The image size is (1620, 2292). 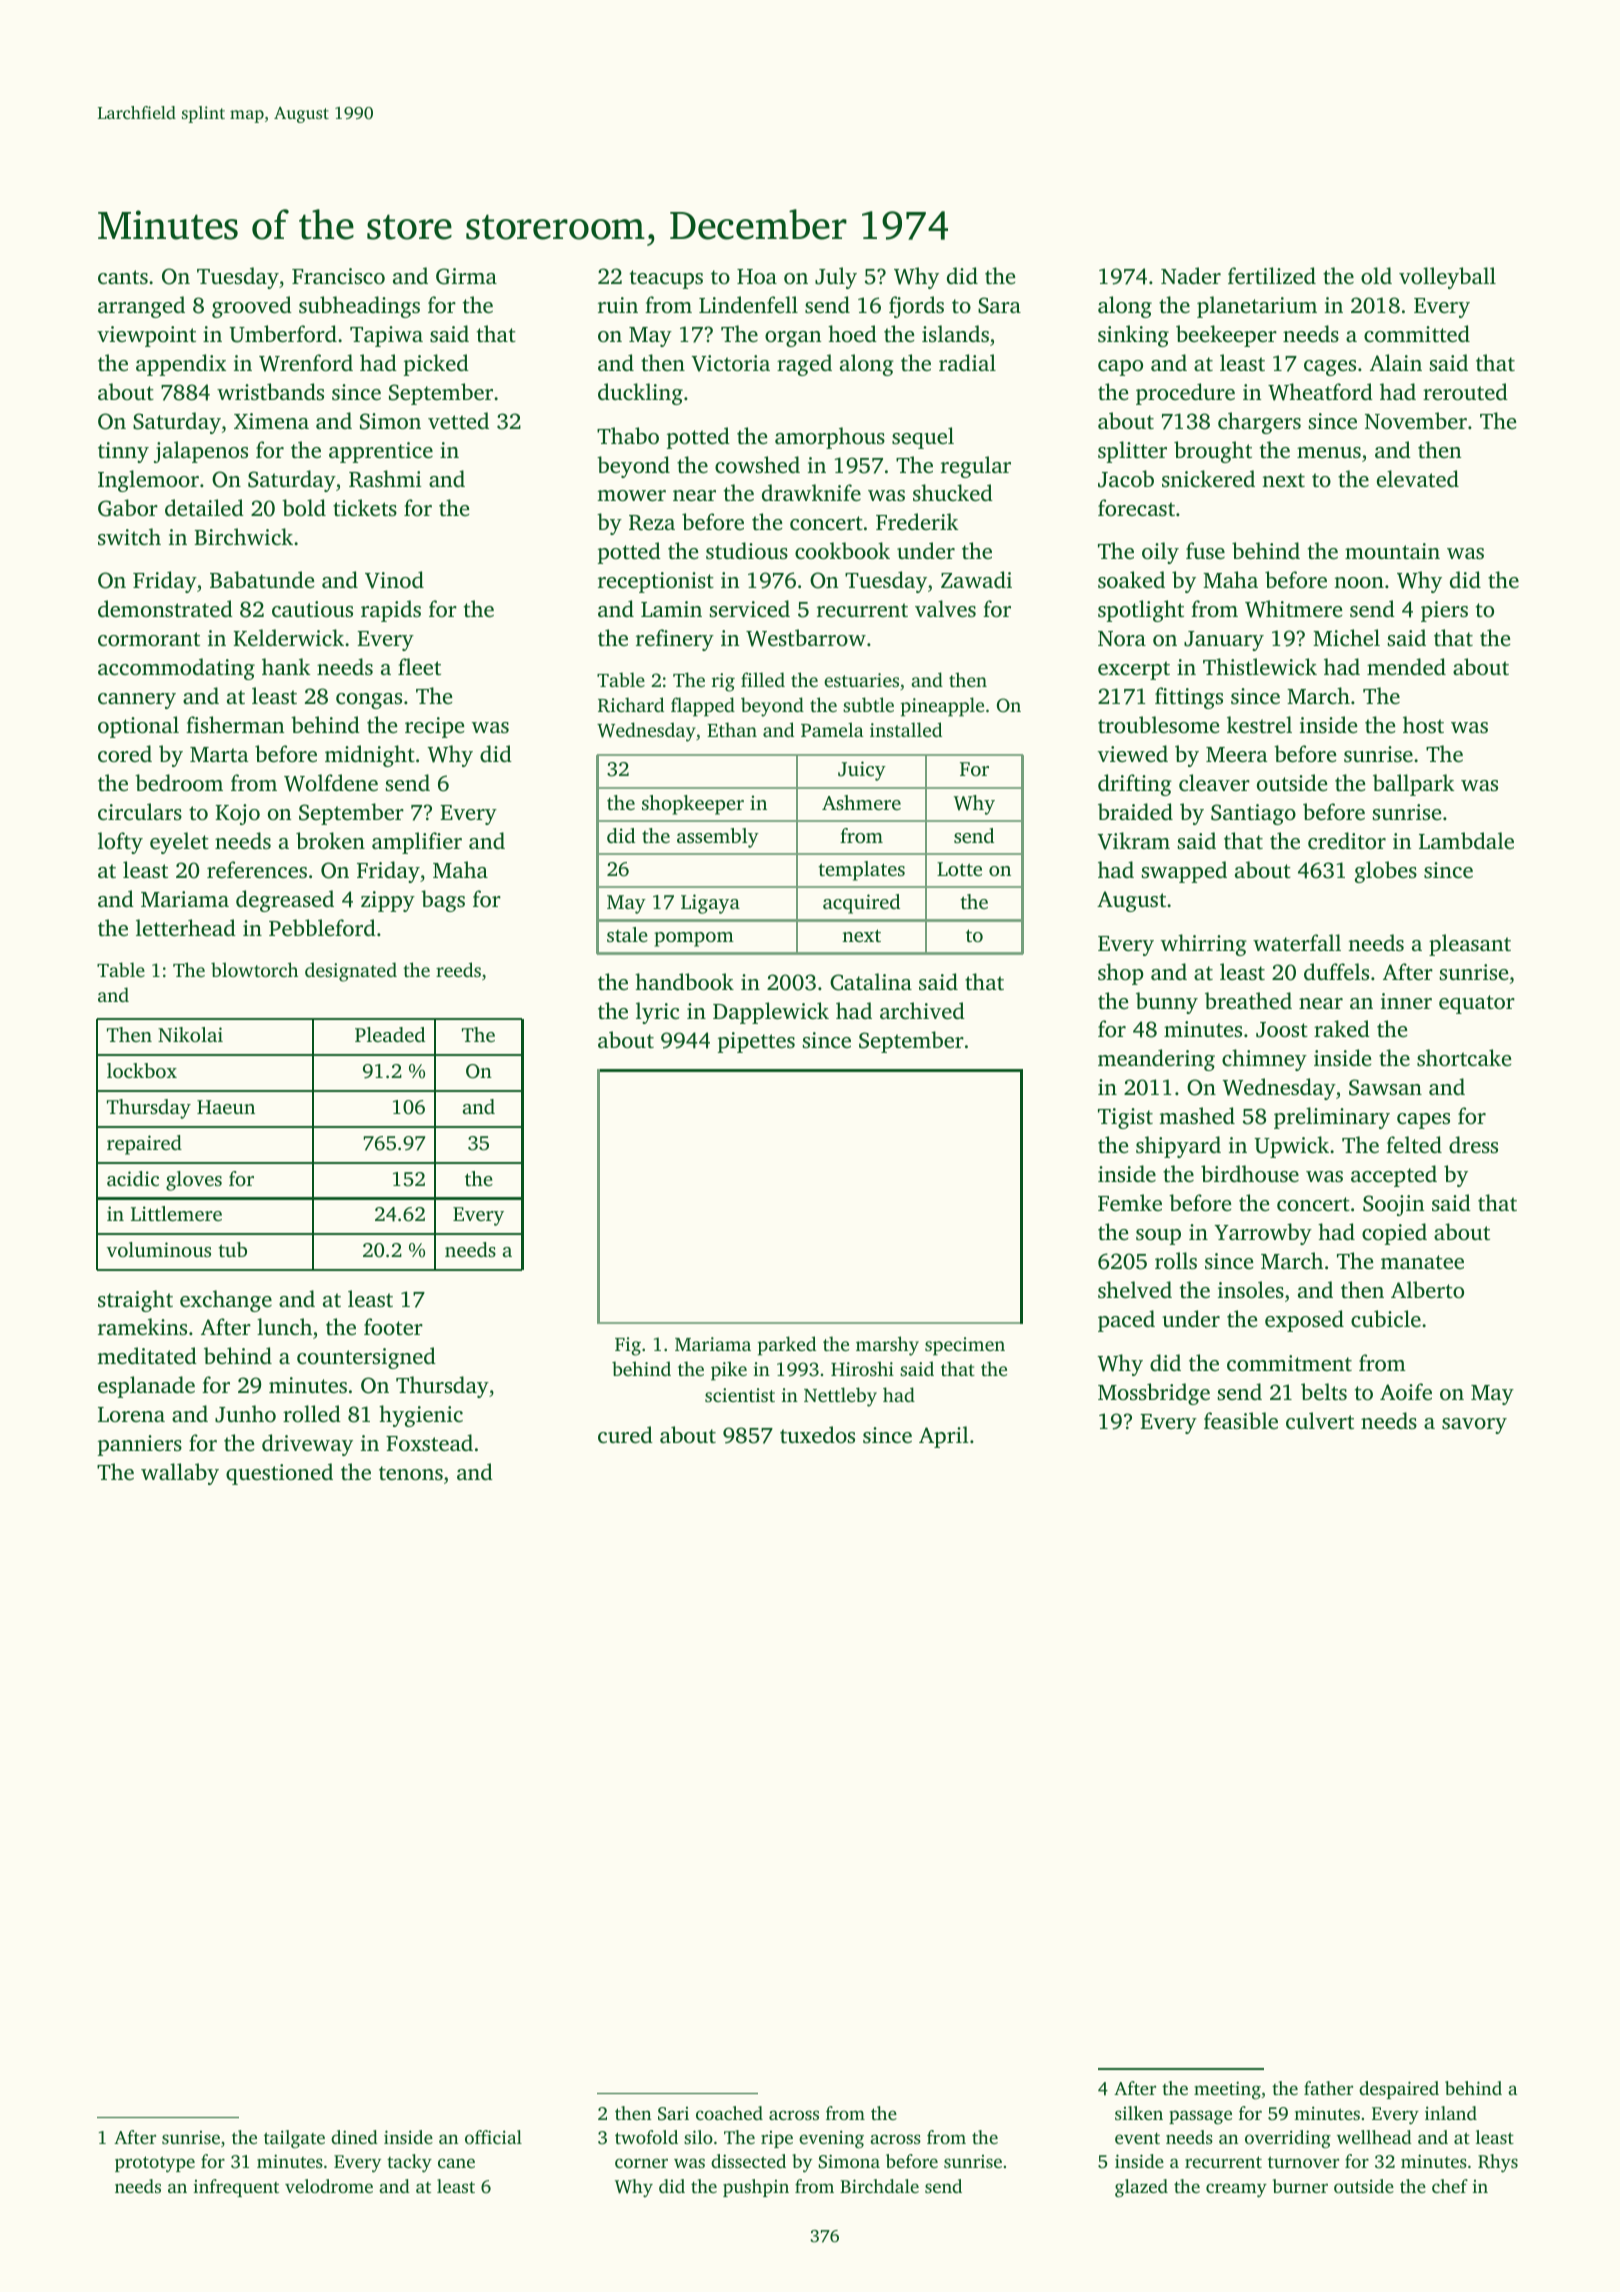 I want to click on tuxedos, so click(x=817, y=1434).
